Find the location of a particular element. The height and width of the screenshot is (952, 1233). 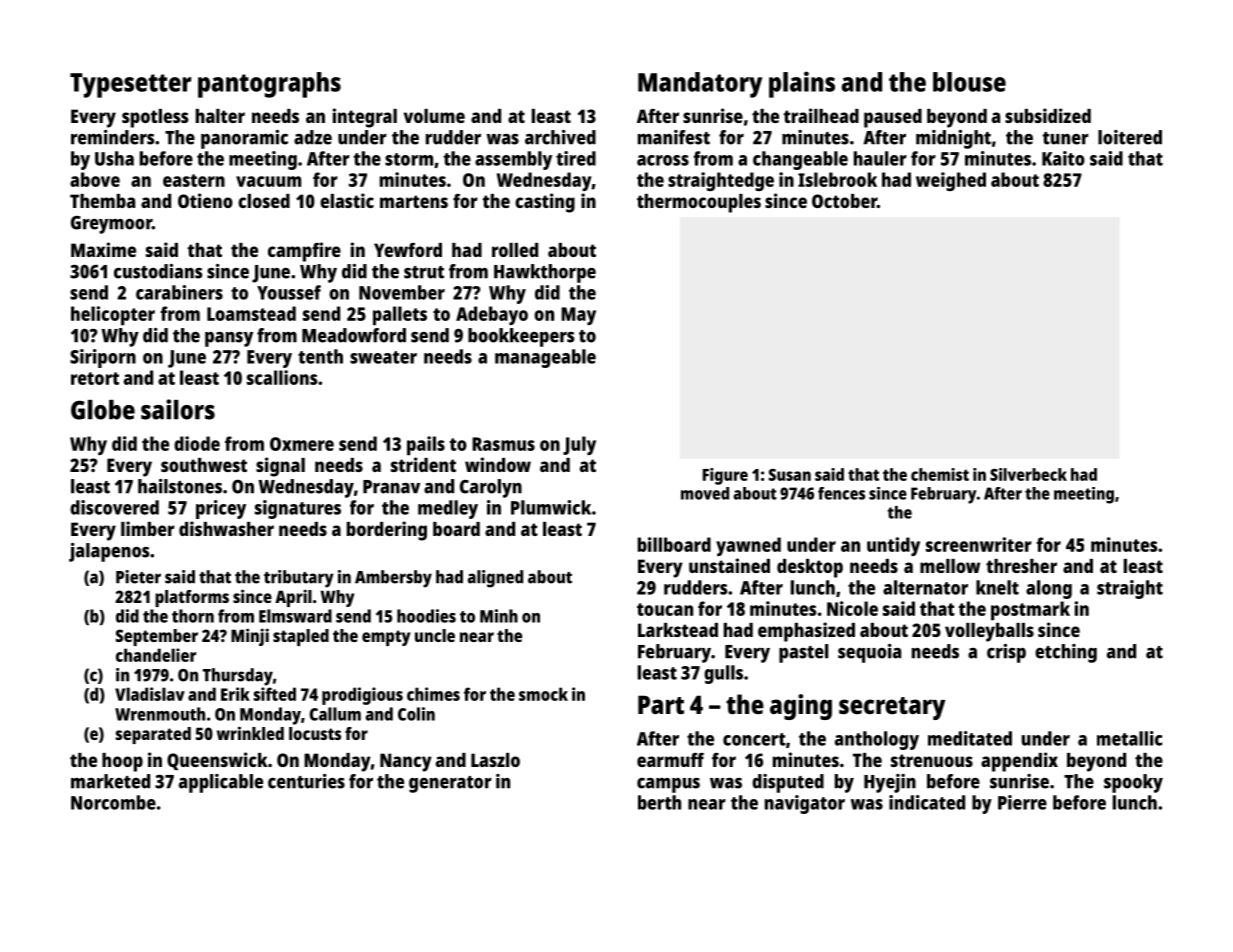

Silverbeck is located at coordinates (1028, 474).
